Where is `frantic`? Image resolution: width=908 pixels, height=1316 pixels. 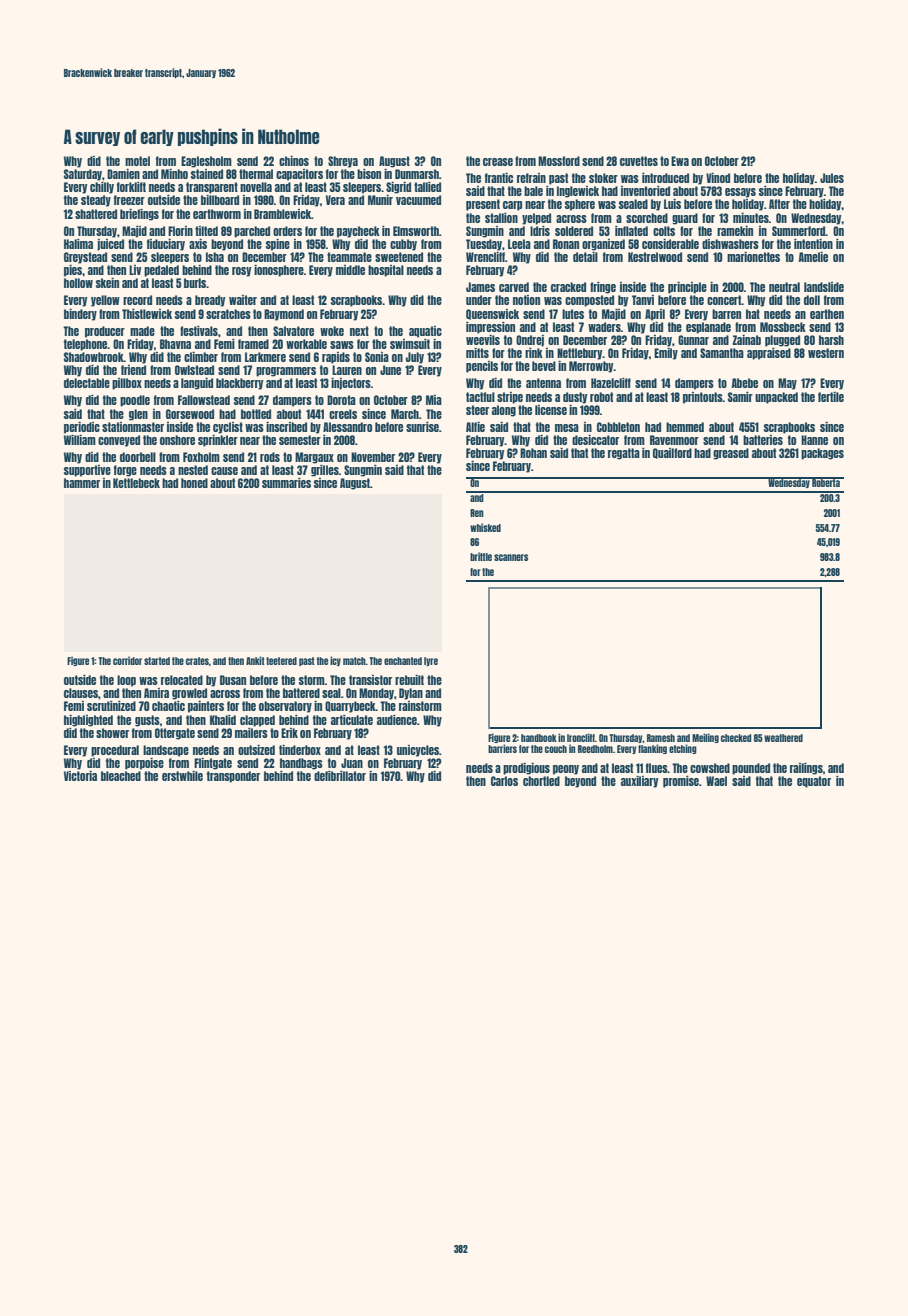
frantic is located at coordinates (499, 178).
